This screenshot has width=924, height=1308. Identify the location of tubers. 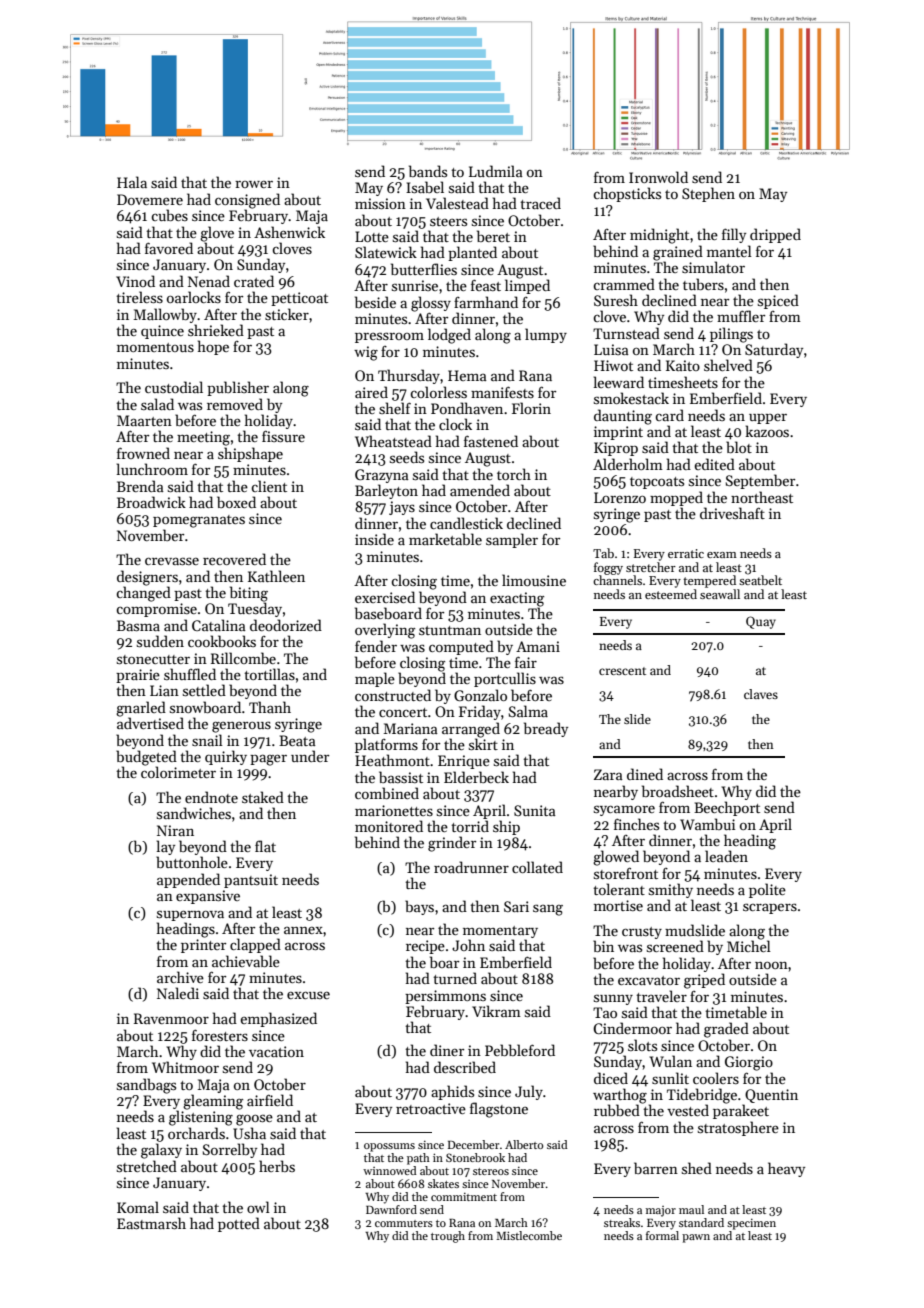
(703, 284).
